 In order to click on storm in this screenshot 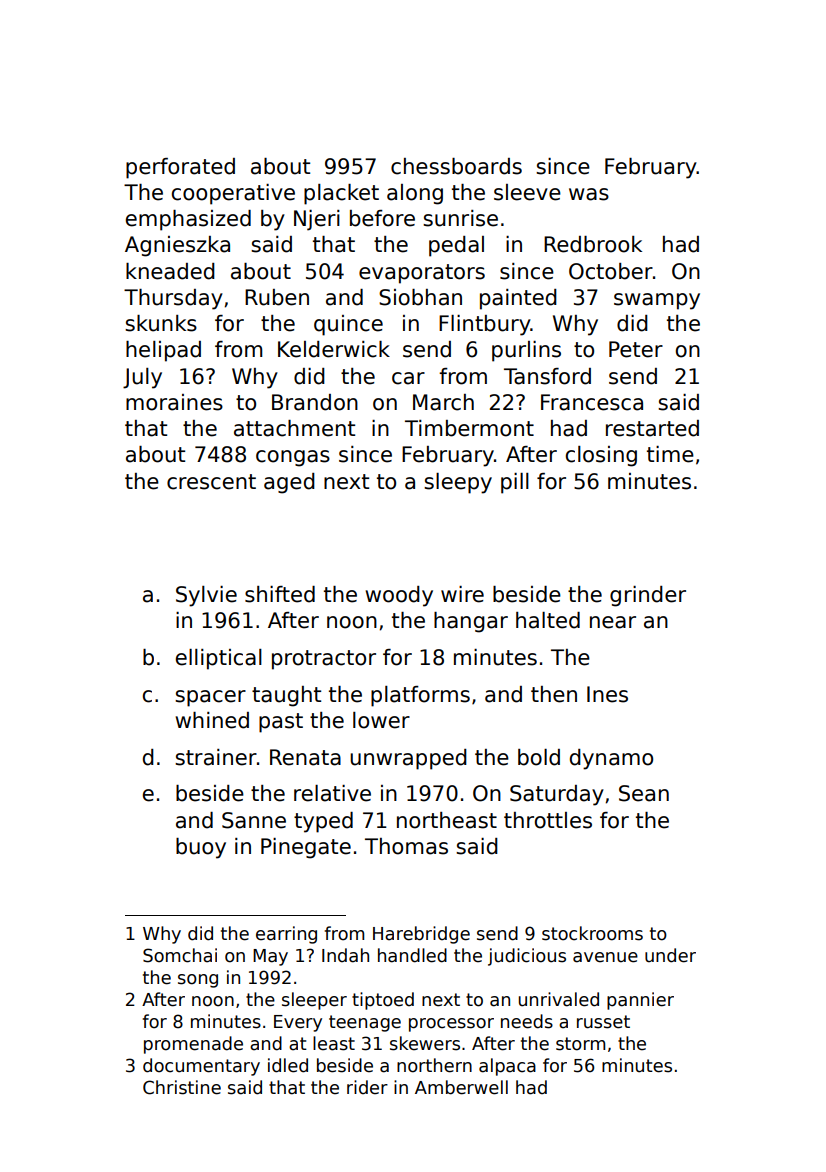, I will do `click(580, 1044)`.
